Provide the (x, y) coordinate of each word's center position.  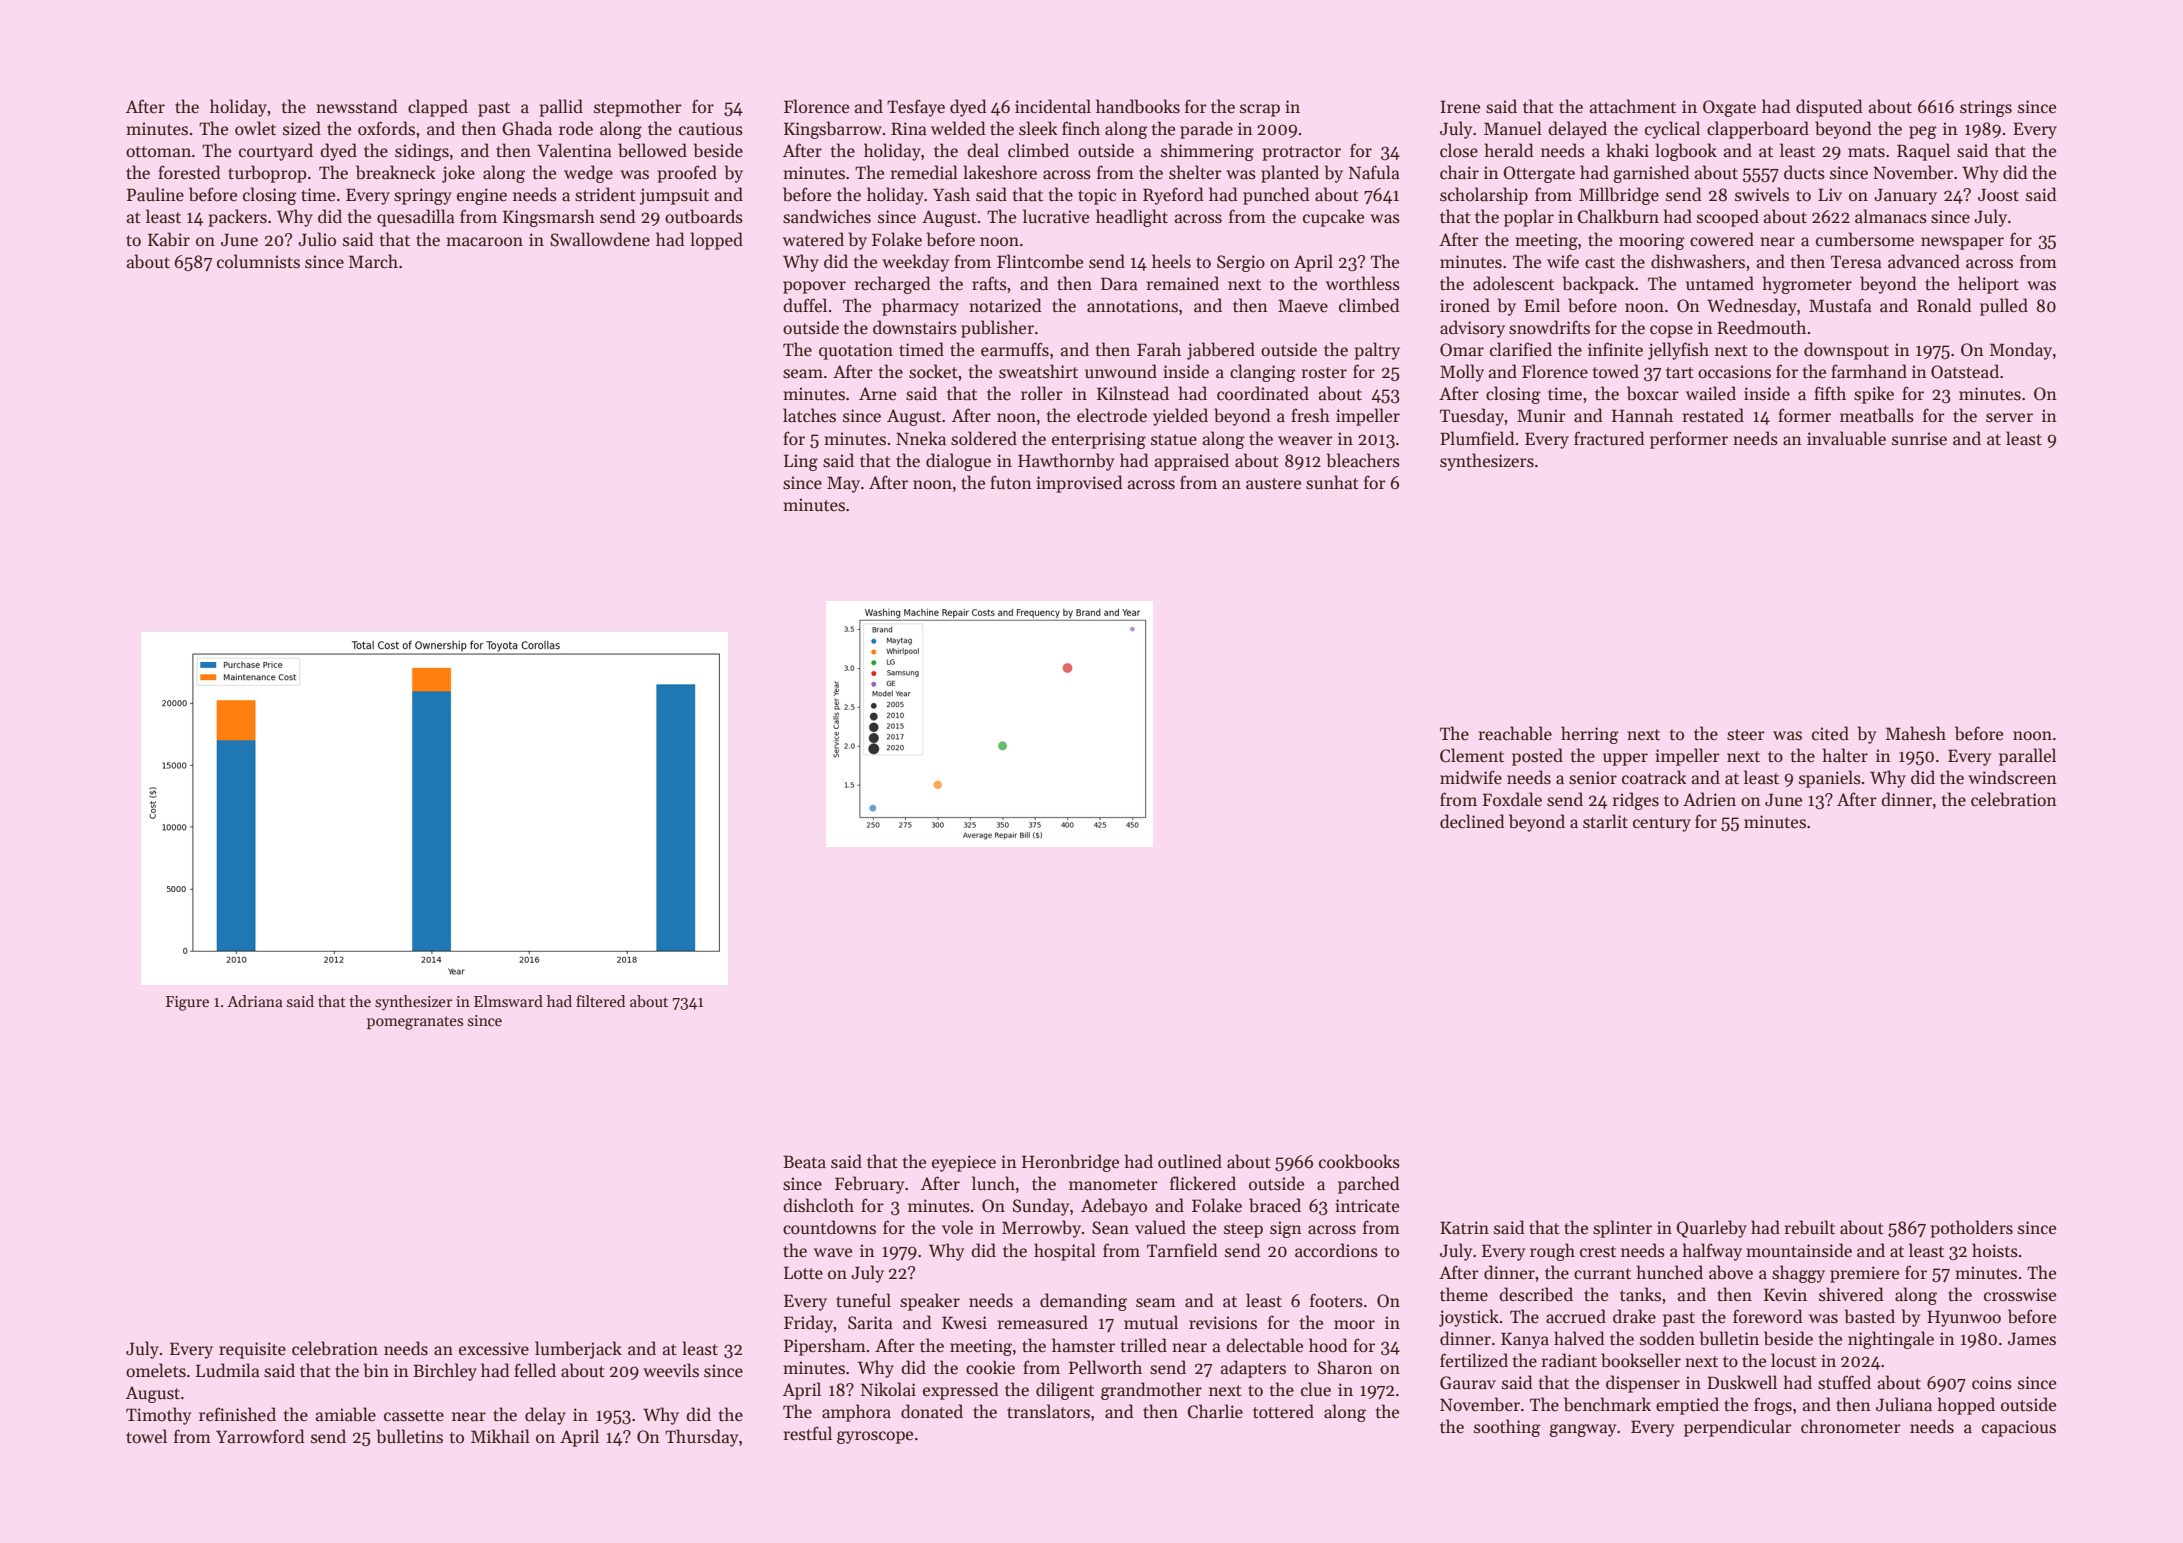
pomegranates (415, 1023)
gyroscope (875, 1437)
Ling (801, 462)
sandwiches (827, 216)
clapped (438, 108)
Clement (1472, 755)
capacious (2019, 1428)
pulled (2004, 307)
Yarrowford (260, 1436)
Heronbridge (1070, 1163)
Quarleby (1711, 1229)
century (1662, 824)
